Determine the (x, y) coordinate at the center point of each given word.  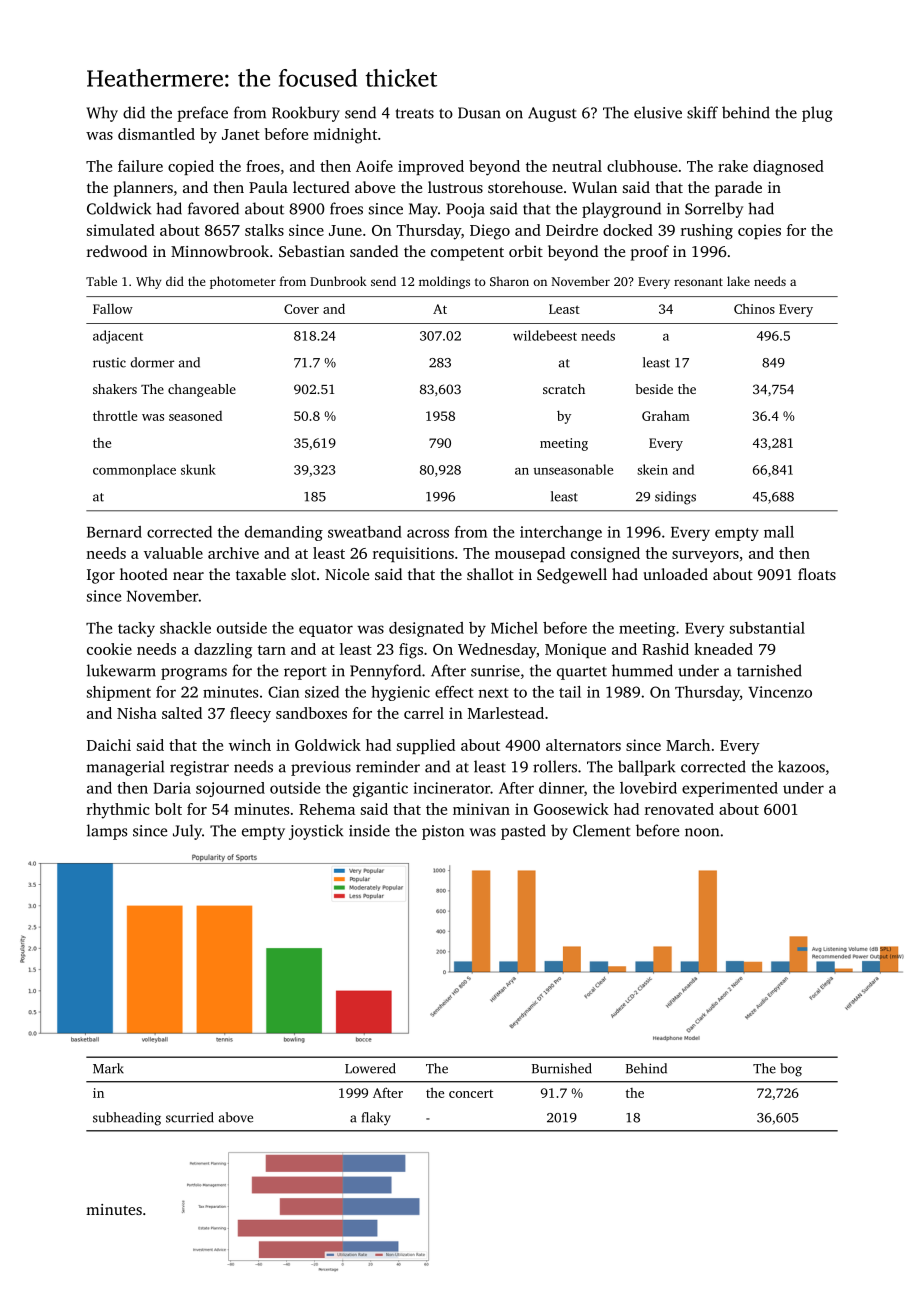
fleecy (250, 715)
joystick (316, 832)
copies (759, 231)
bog (791, 1070)
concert (471, 1094)
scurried (190, 1117)
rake (733, 166)
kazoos (801, 766)
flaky (376, 1119)
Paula (268, 187)
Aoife (374, 166)
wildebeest (545, 335)
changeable (202, 390)
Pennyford (385, 672)
